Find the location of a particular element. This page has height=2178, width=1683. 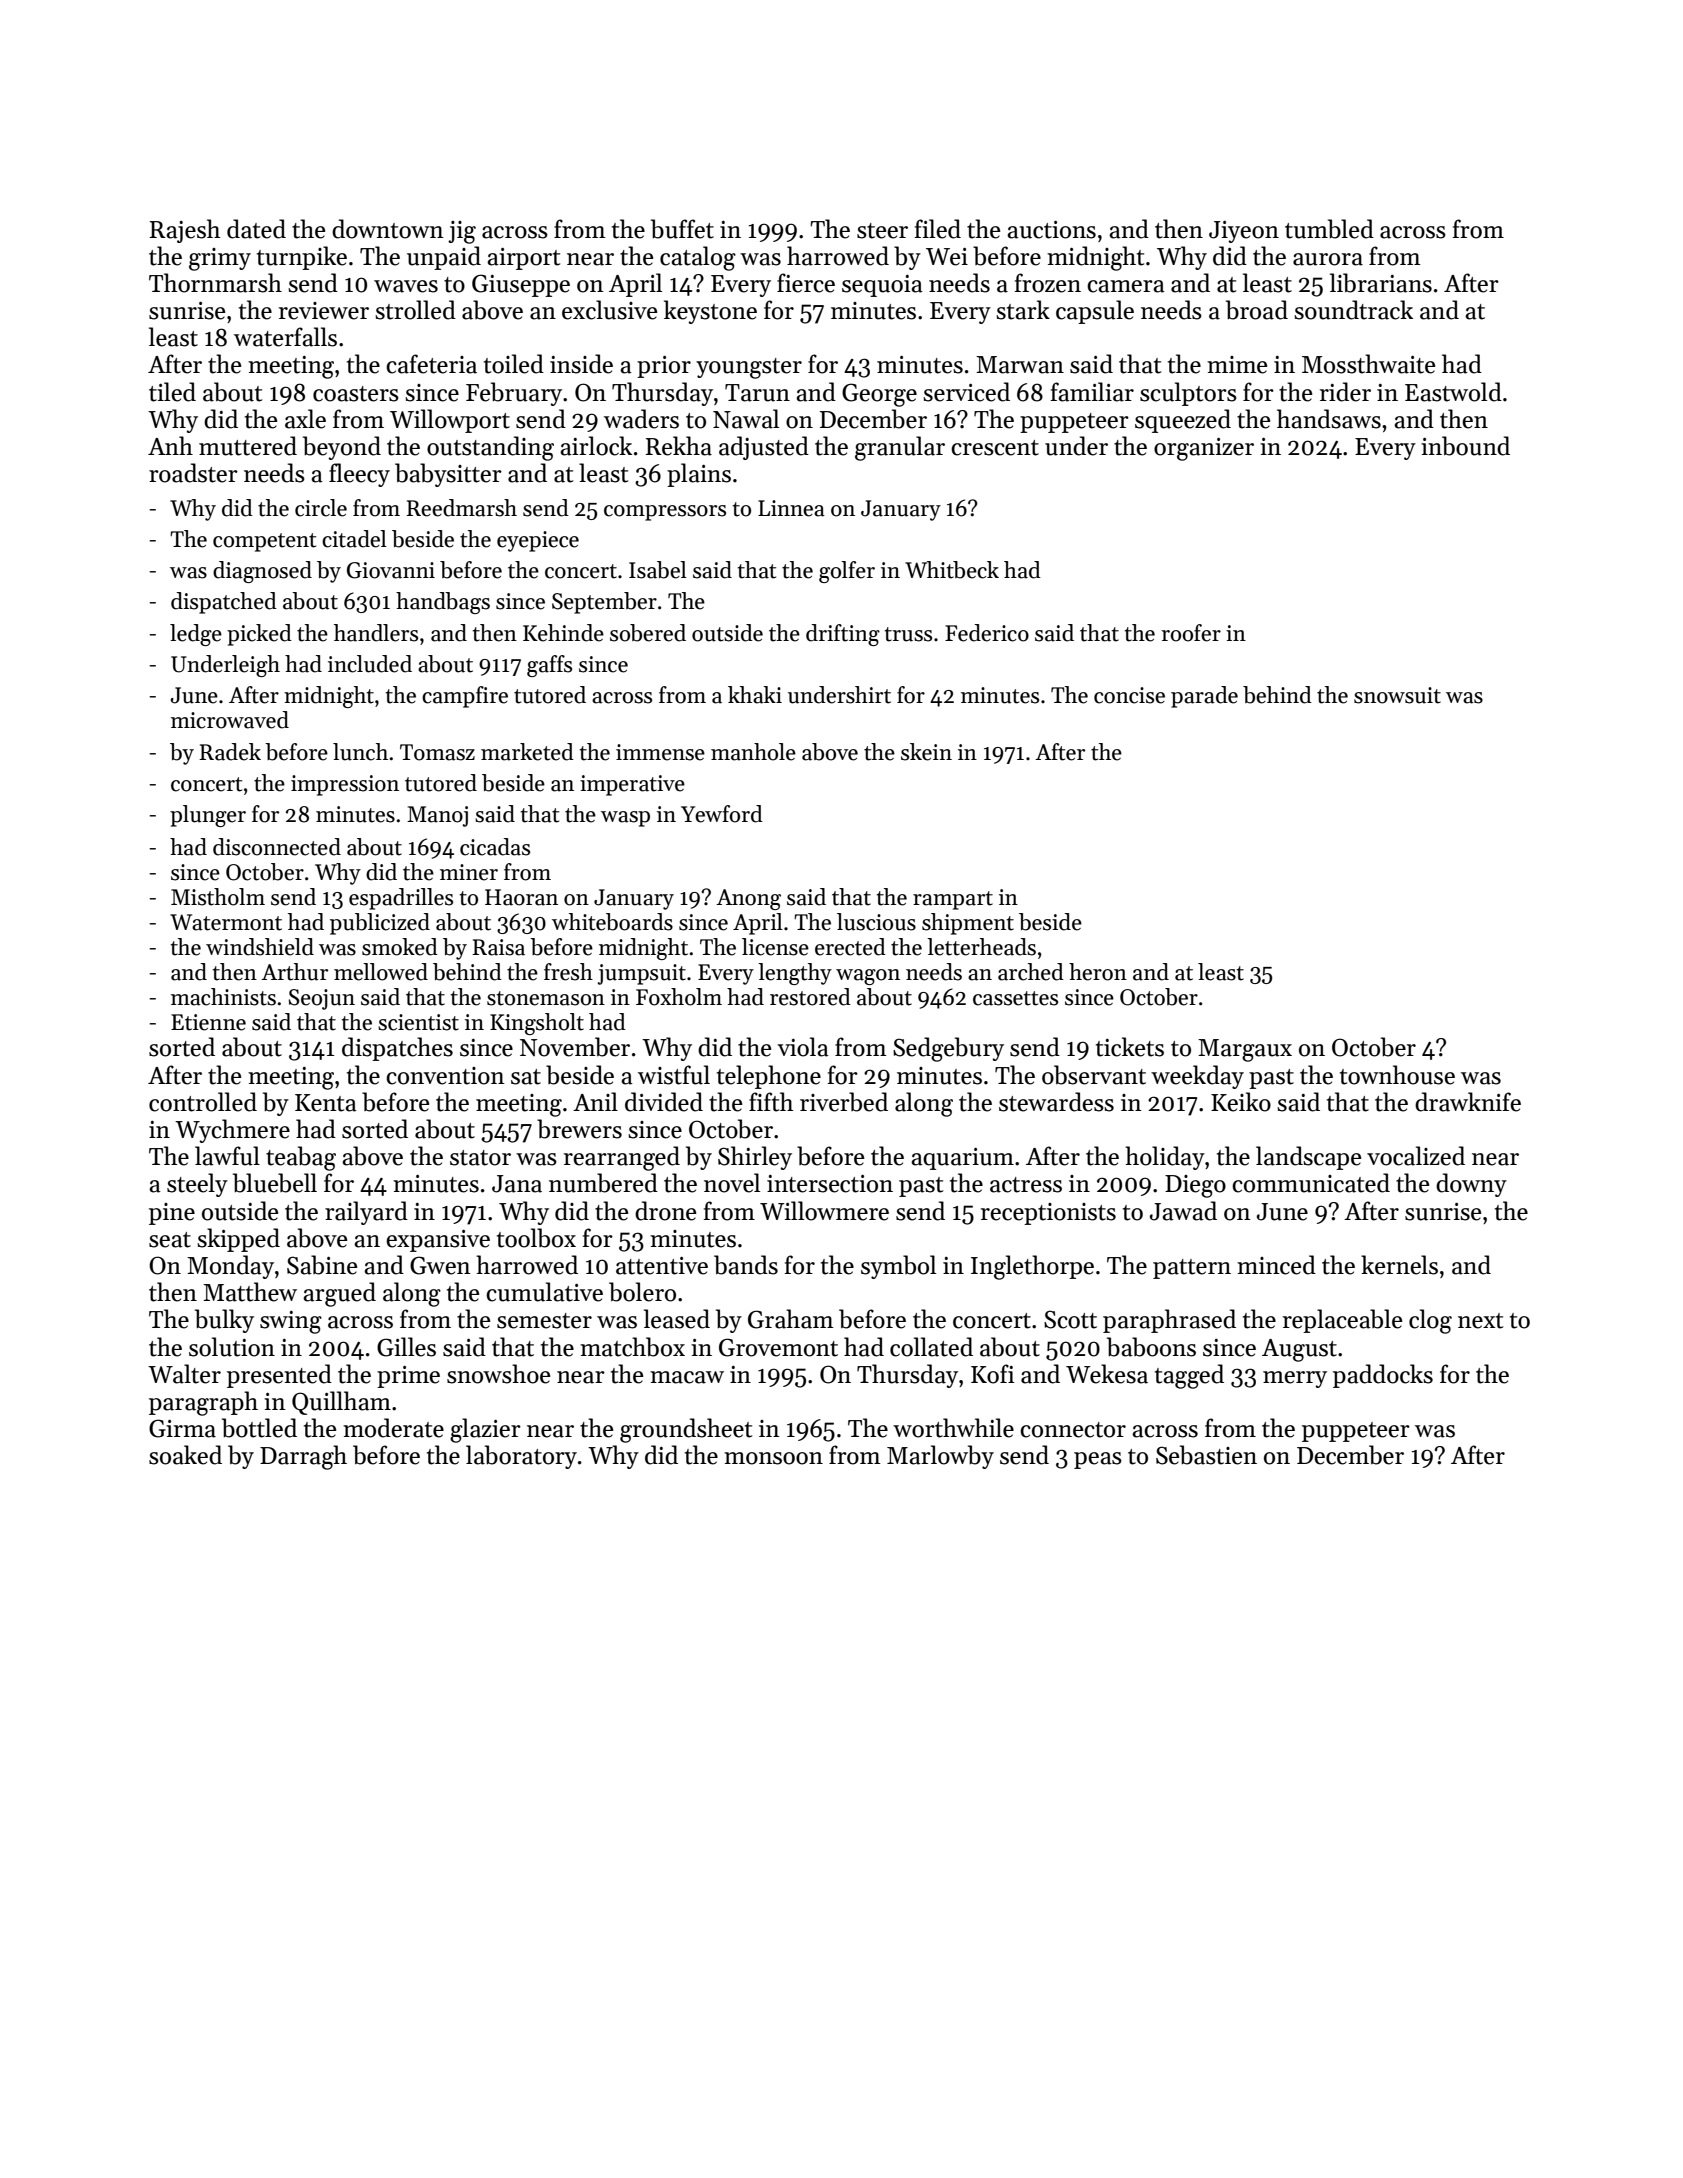

inbound is located at coordinates (1465, 446).
